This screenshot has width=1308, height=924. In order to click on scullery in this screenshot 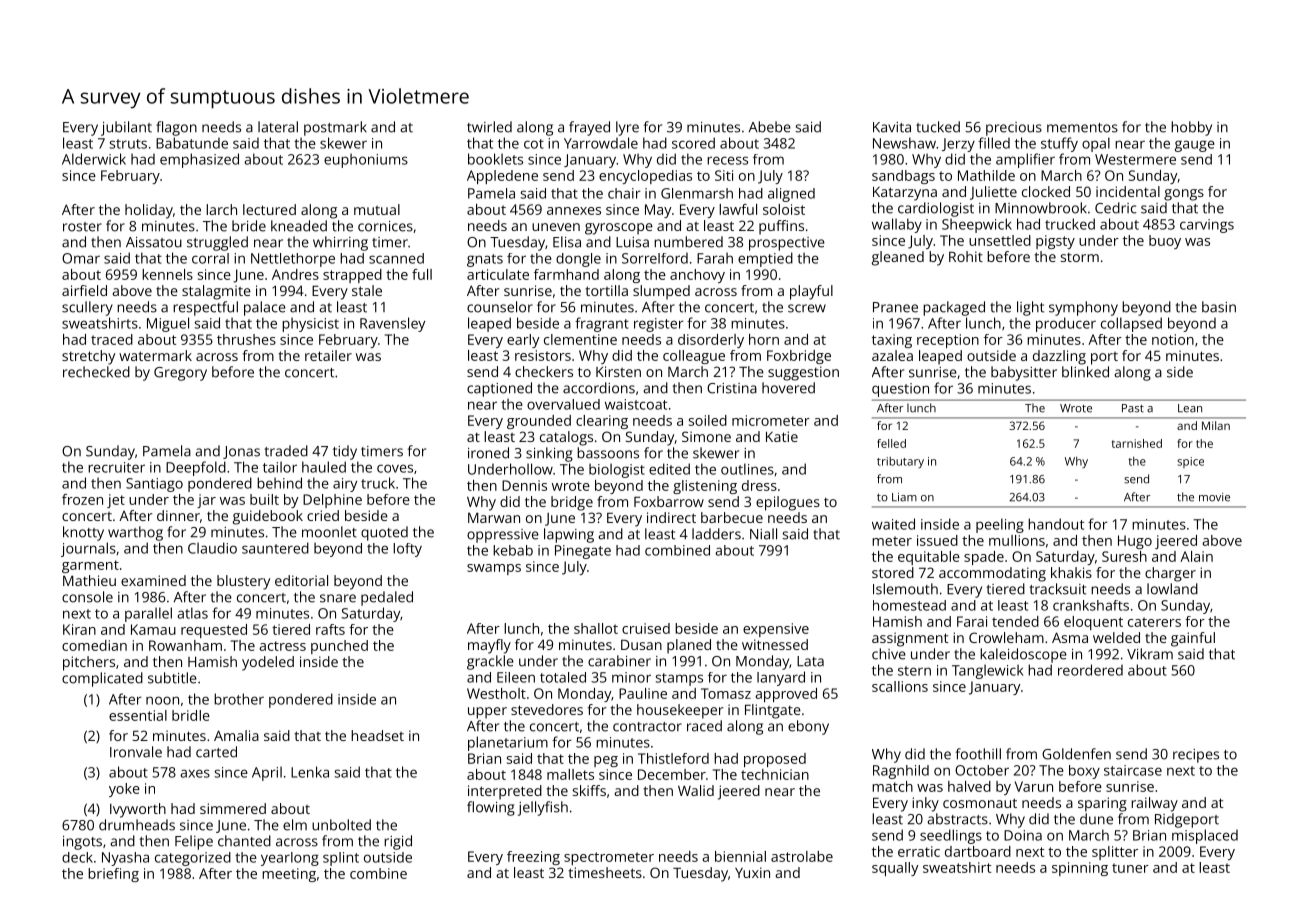, I will do `click(87, 308)`.
